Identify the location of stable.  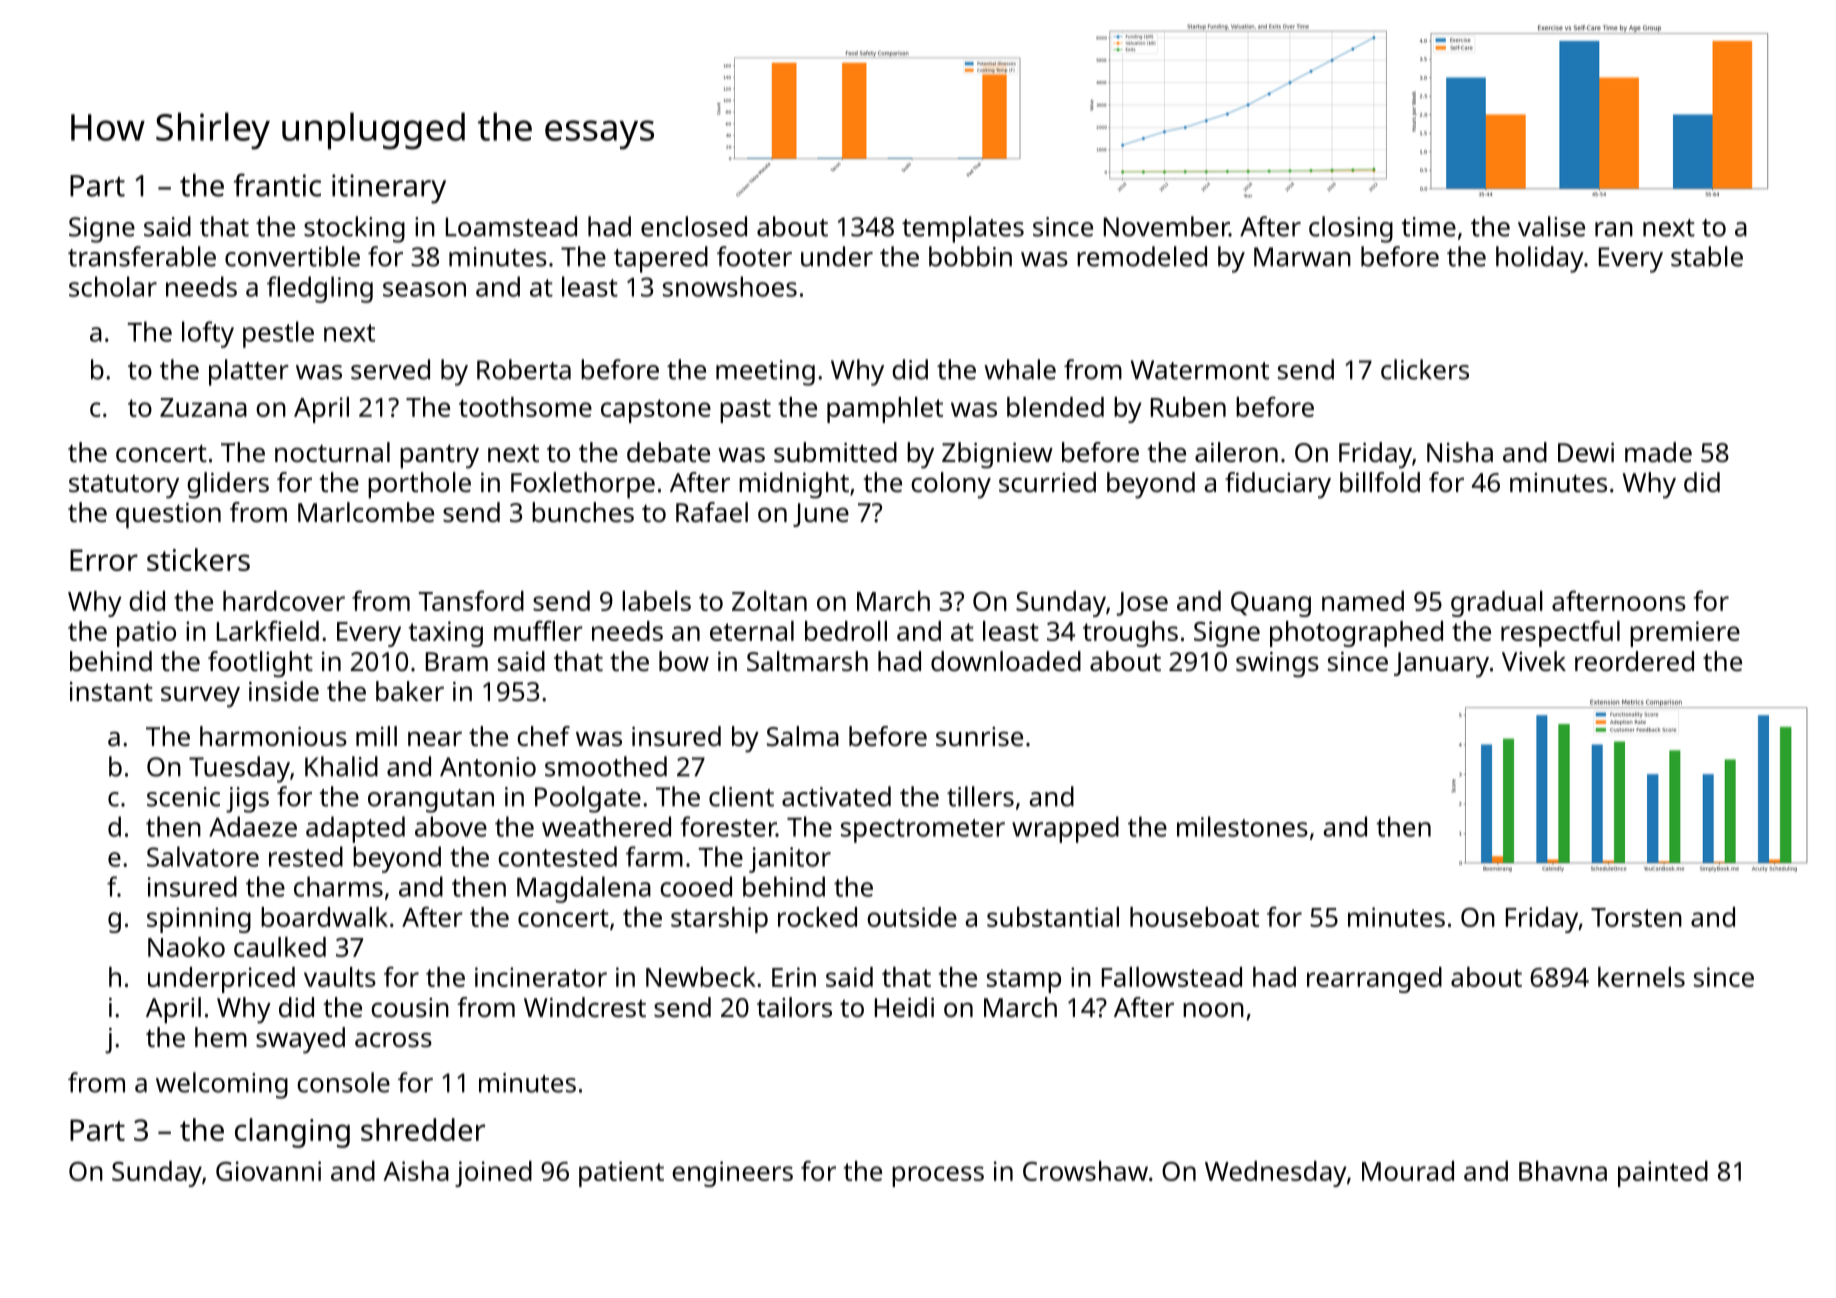
(1707, 256).
